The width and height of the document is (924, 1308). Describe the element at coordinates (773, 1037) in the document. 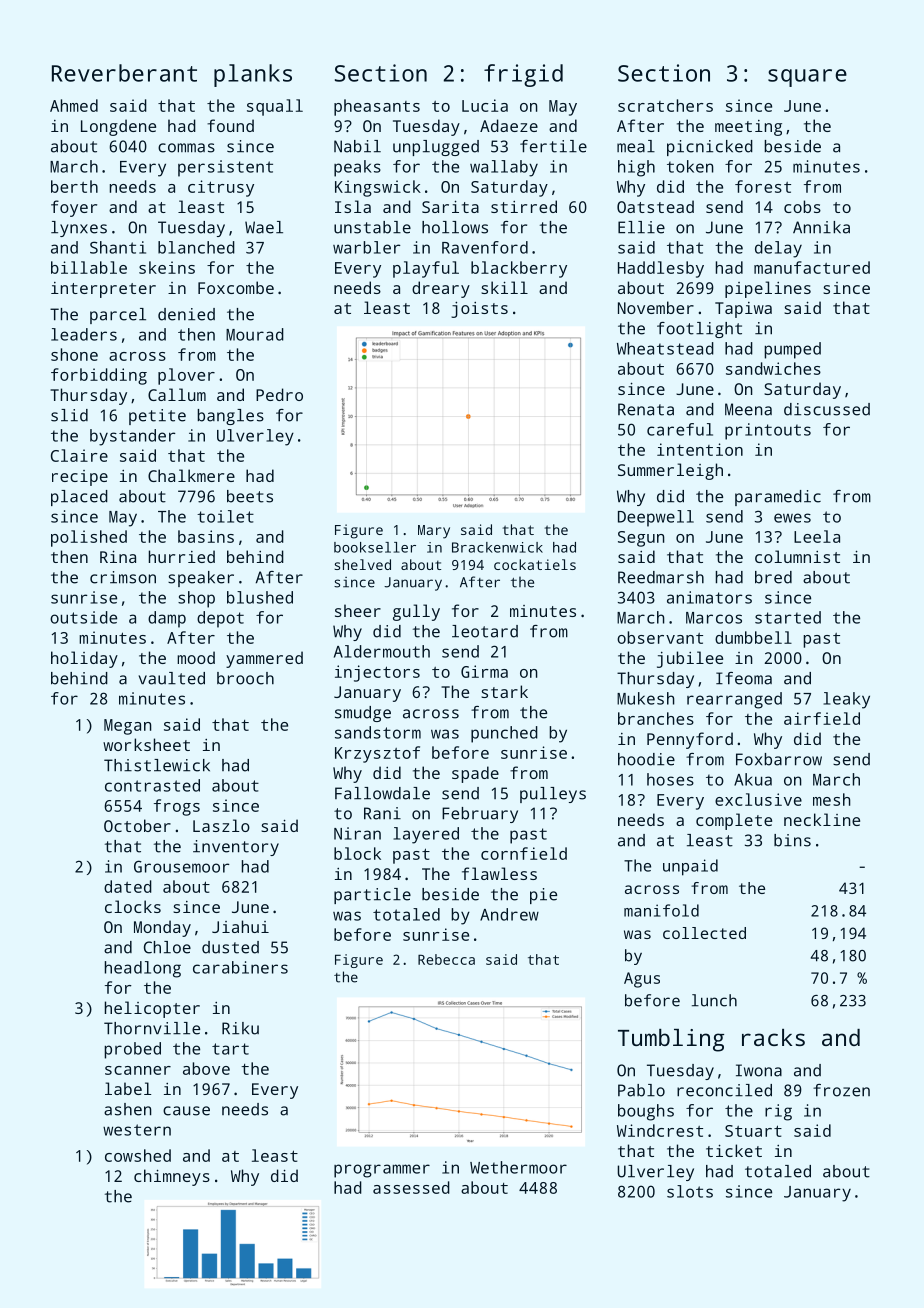

I see `racks` at that location.
